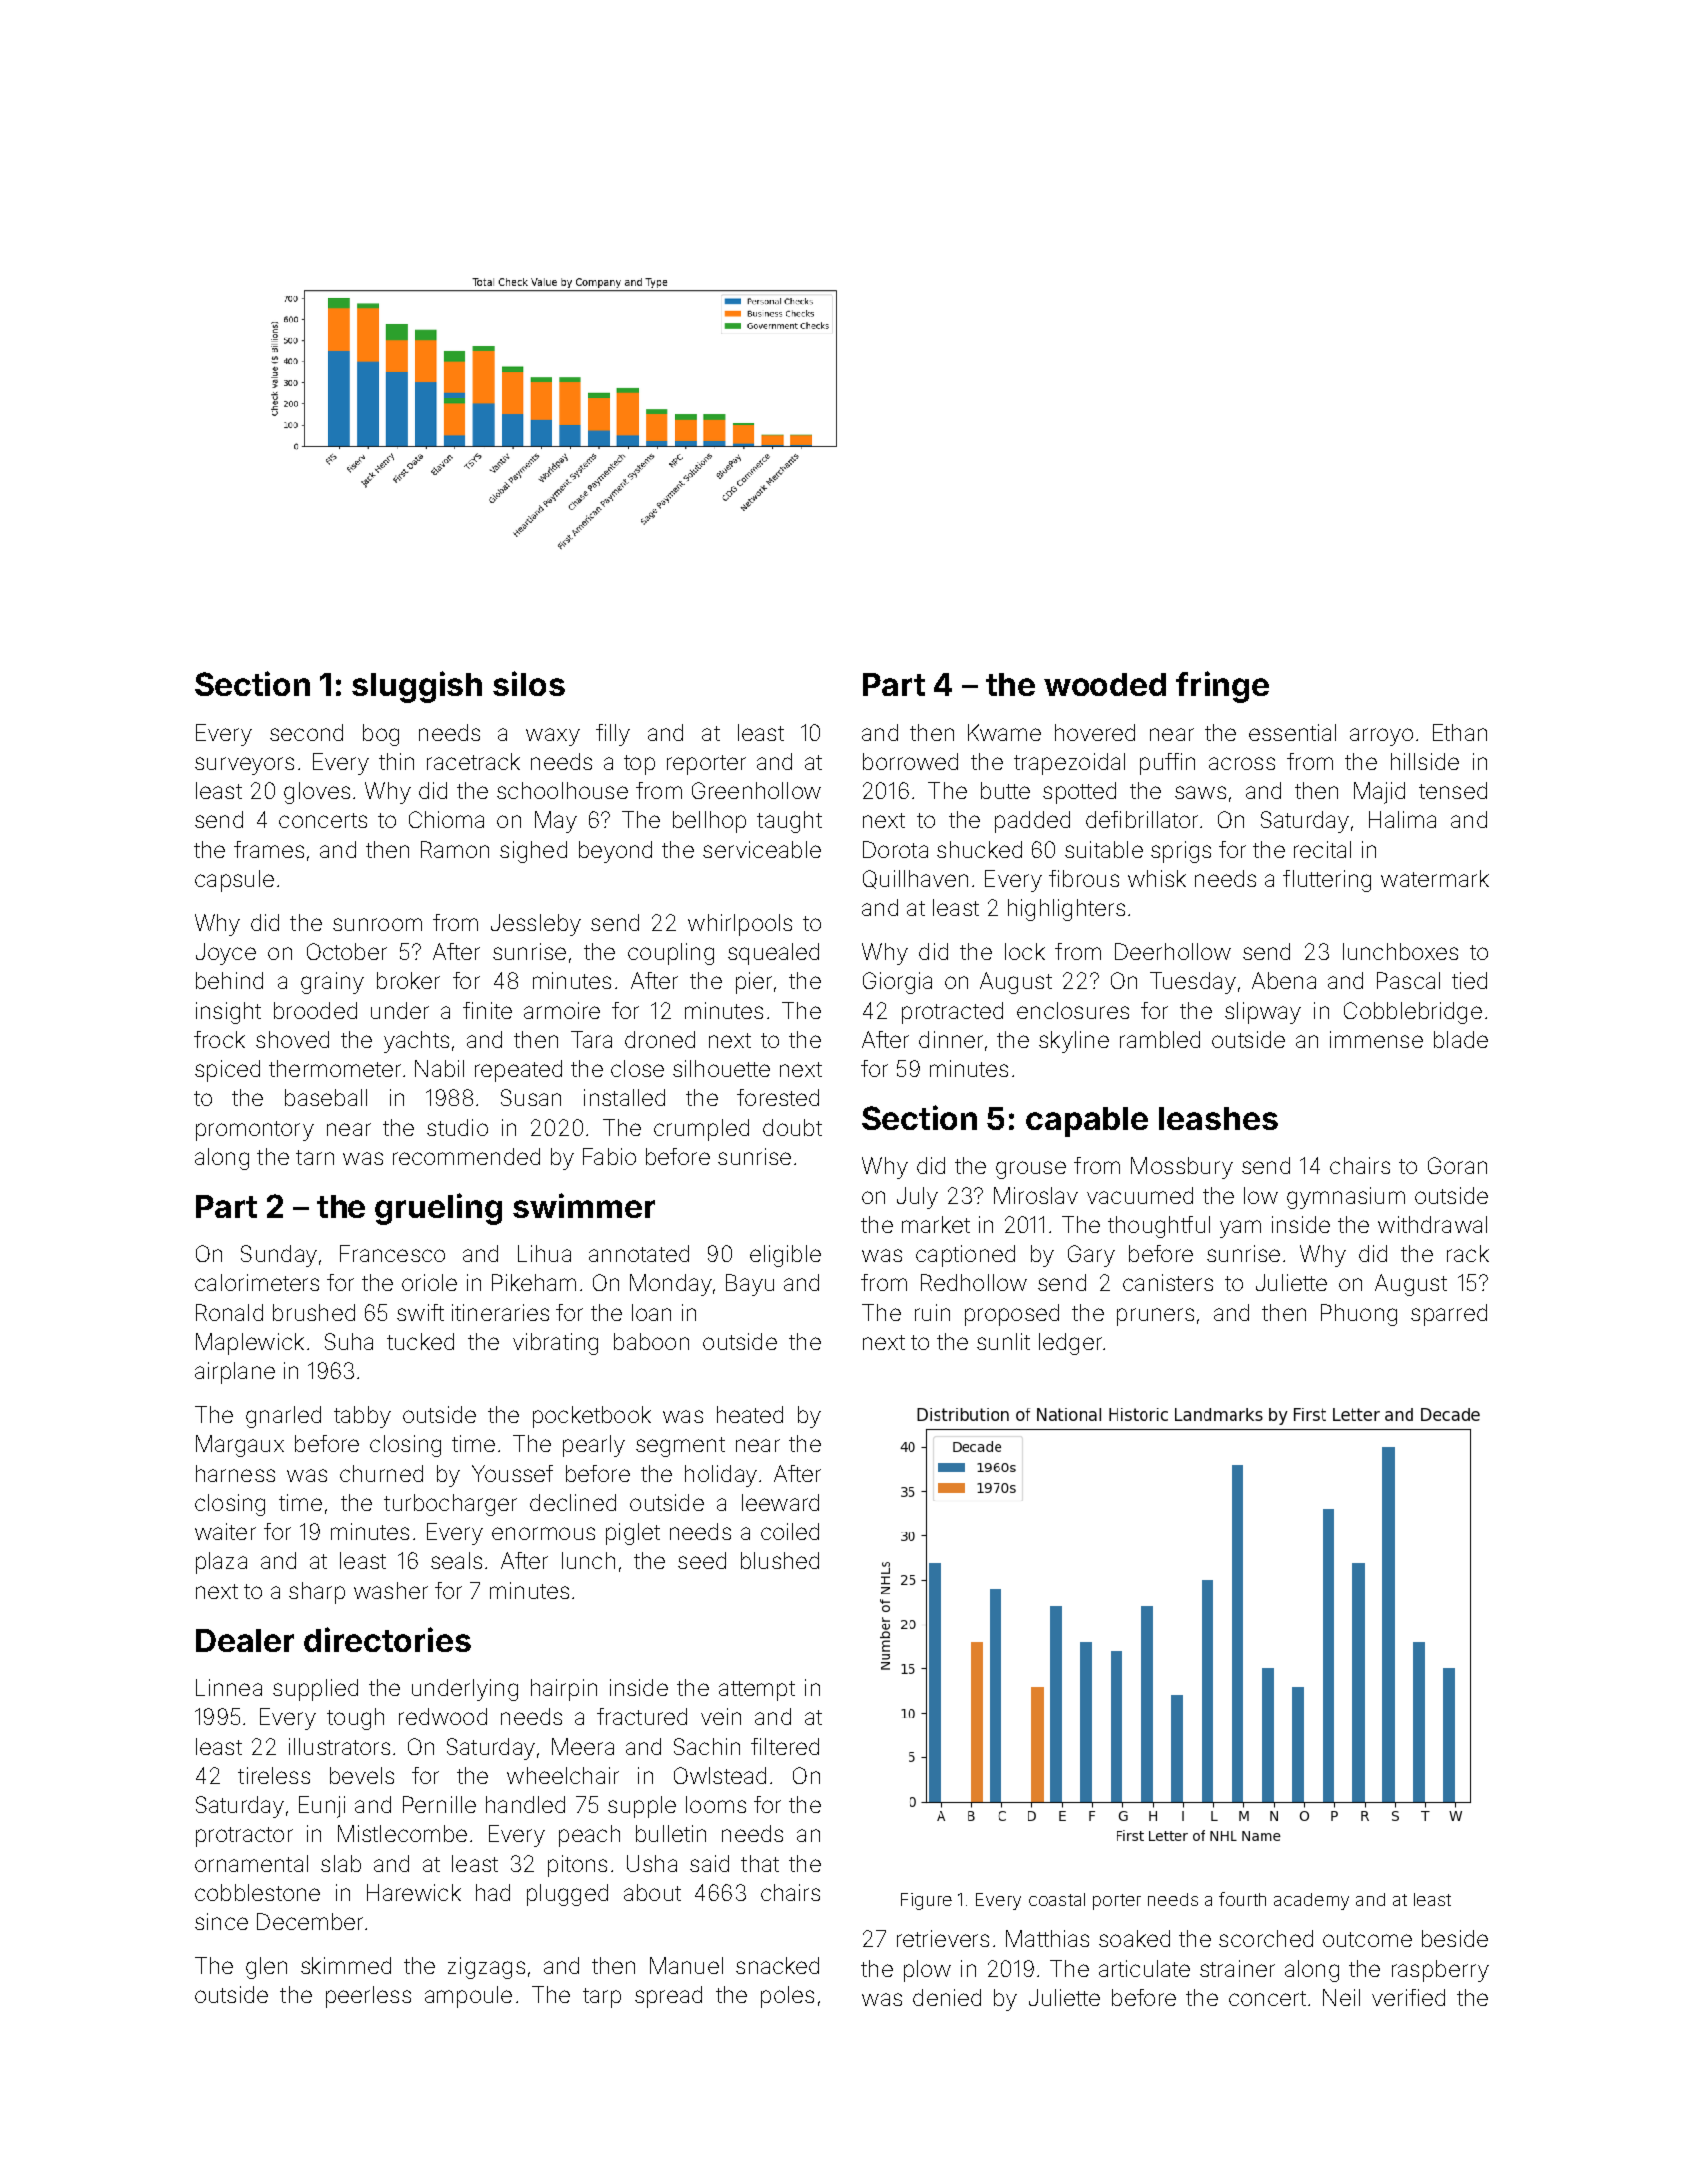  Describe the element at coordinates (613, 735) in the screenshot. I see `filly` at that location.
